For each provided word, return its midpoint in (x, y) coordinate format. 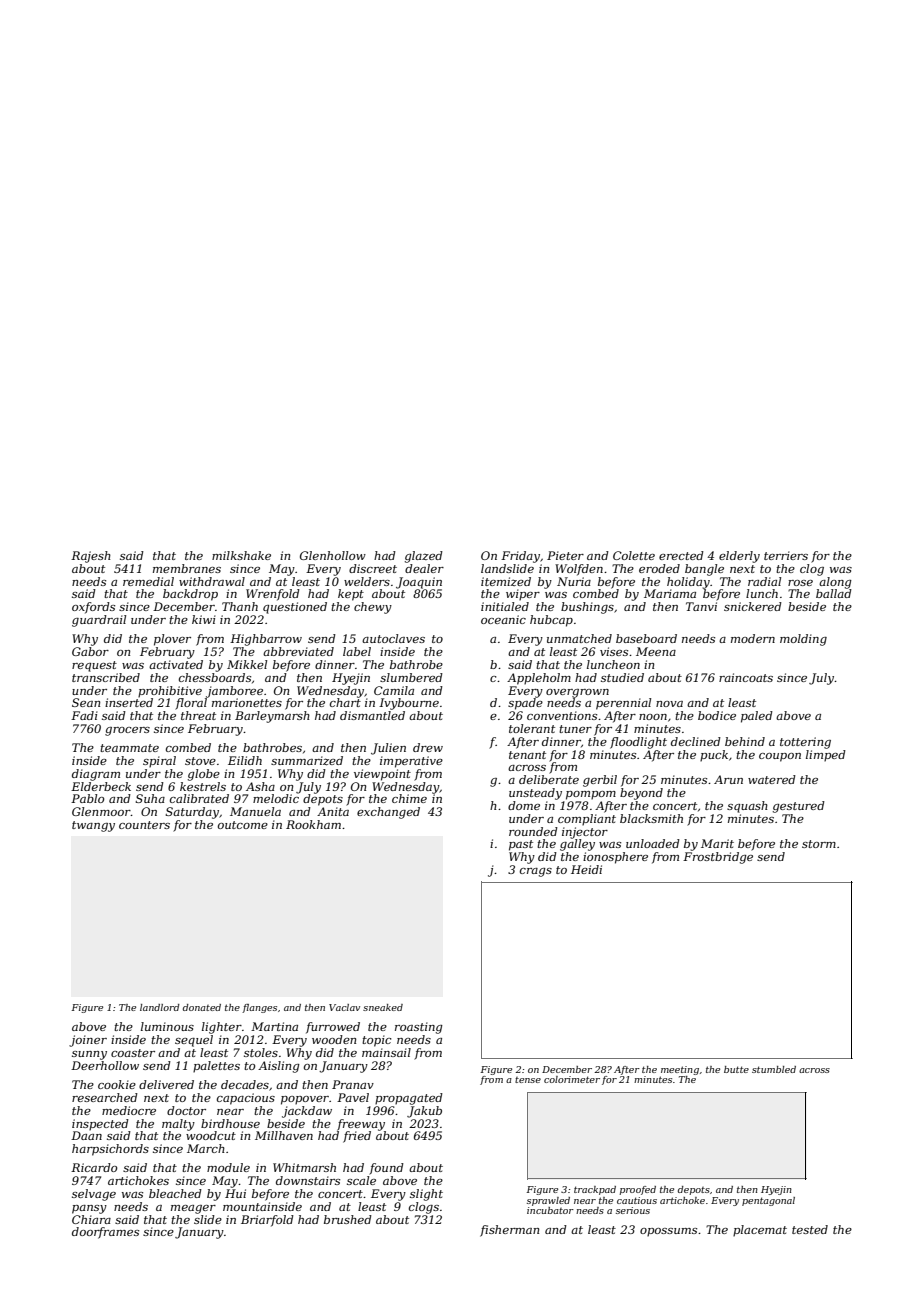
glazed (424, 557)
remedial (148, 581)
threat (198, 715)
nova (669, 704)
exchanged (388, 813)
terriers (786, 555)
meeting (680, 1070)
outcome (243, 825)
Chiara (91, 1219)
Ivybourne (409, 704)
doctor (186, 1110)
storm (819, 844)
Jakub (424, 1112)
